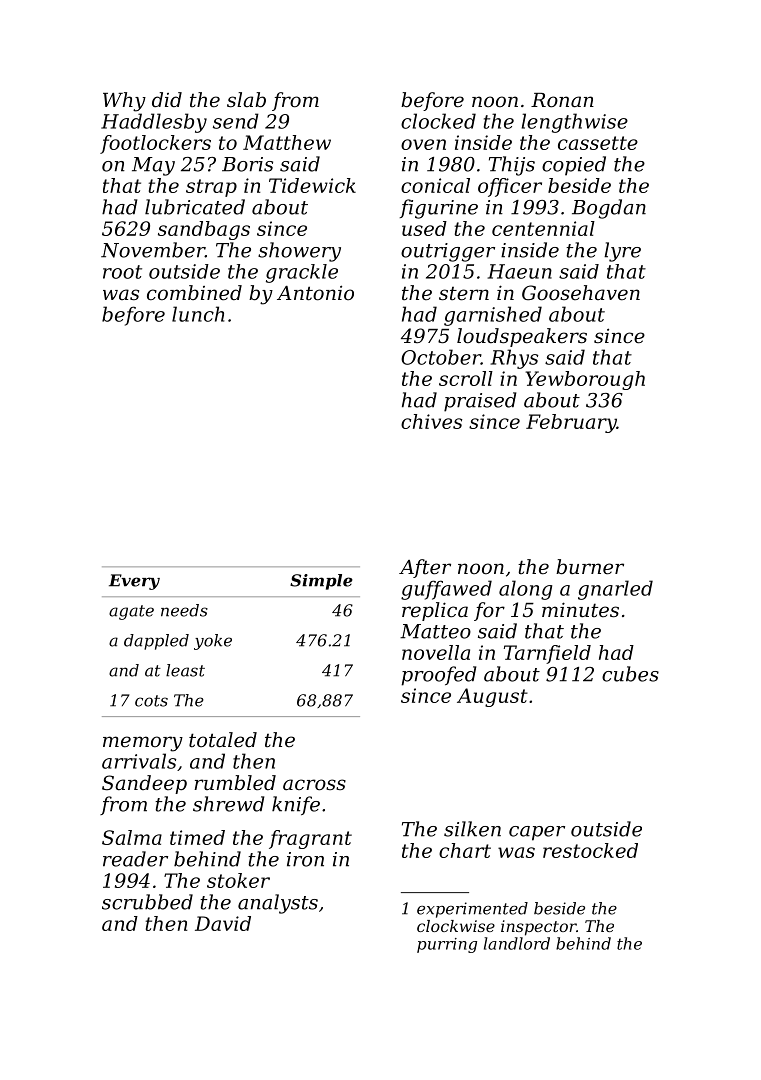  What do you see at coordinates (438, 121) in the screenshot?
I see `clocked` at bounding box center [438, 121].
